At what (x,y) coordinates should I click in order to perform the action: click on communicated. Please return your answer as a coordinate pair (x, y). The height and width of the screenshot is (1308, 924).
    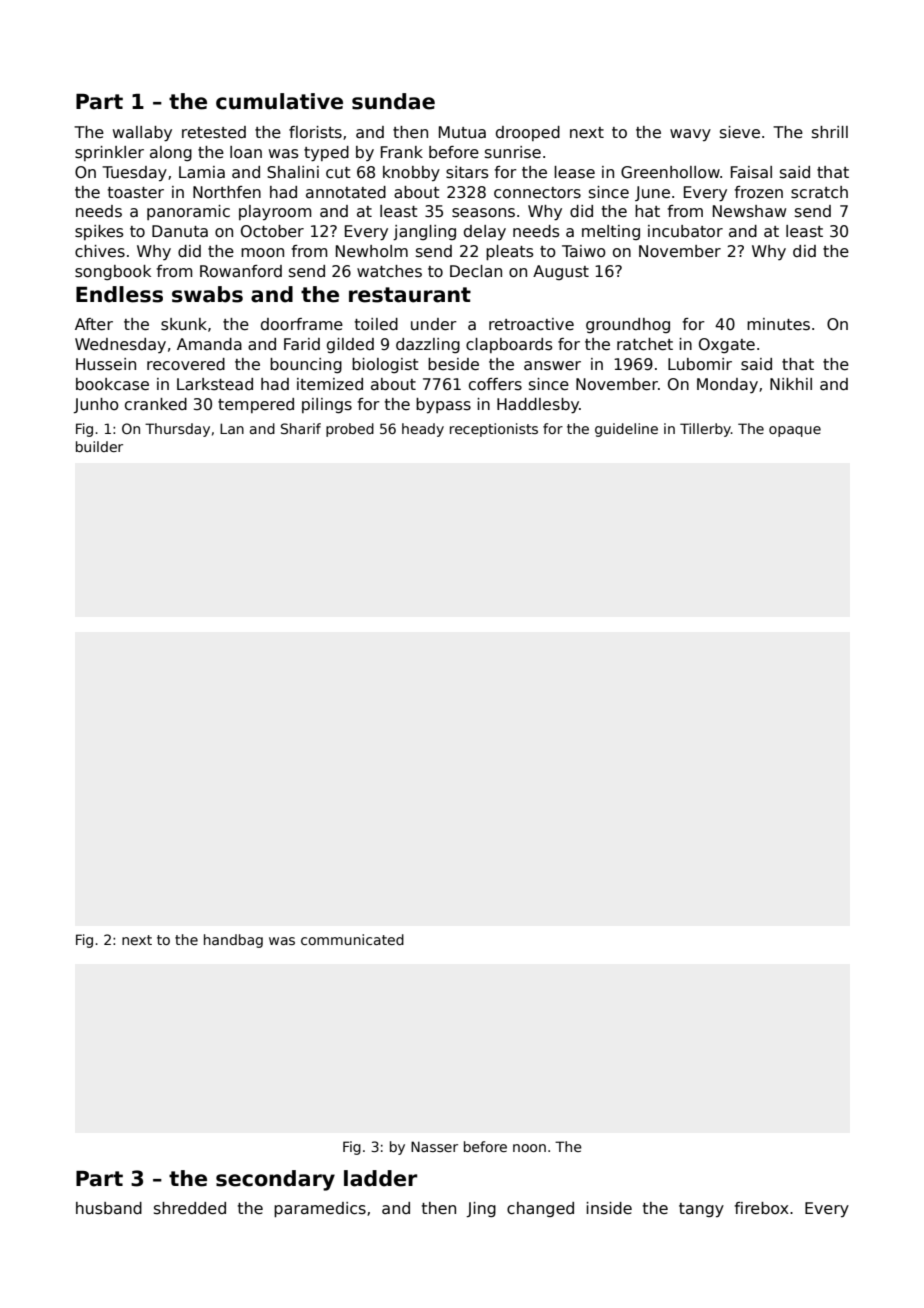
    Looking at the image, I should click on (352, 939).
